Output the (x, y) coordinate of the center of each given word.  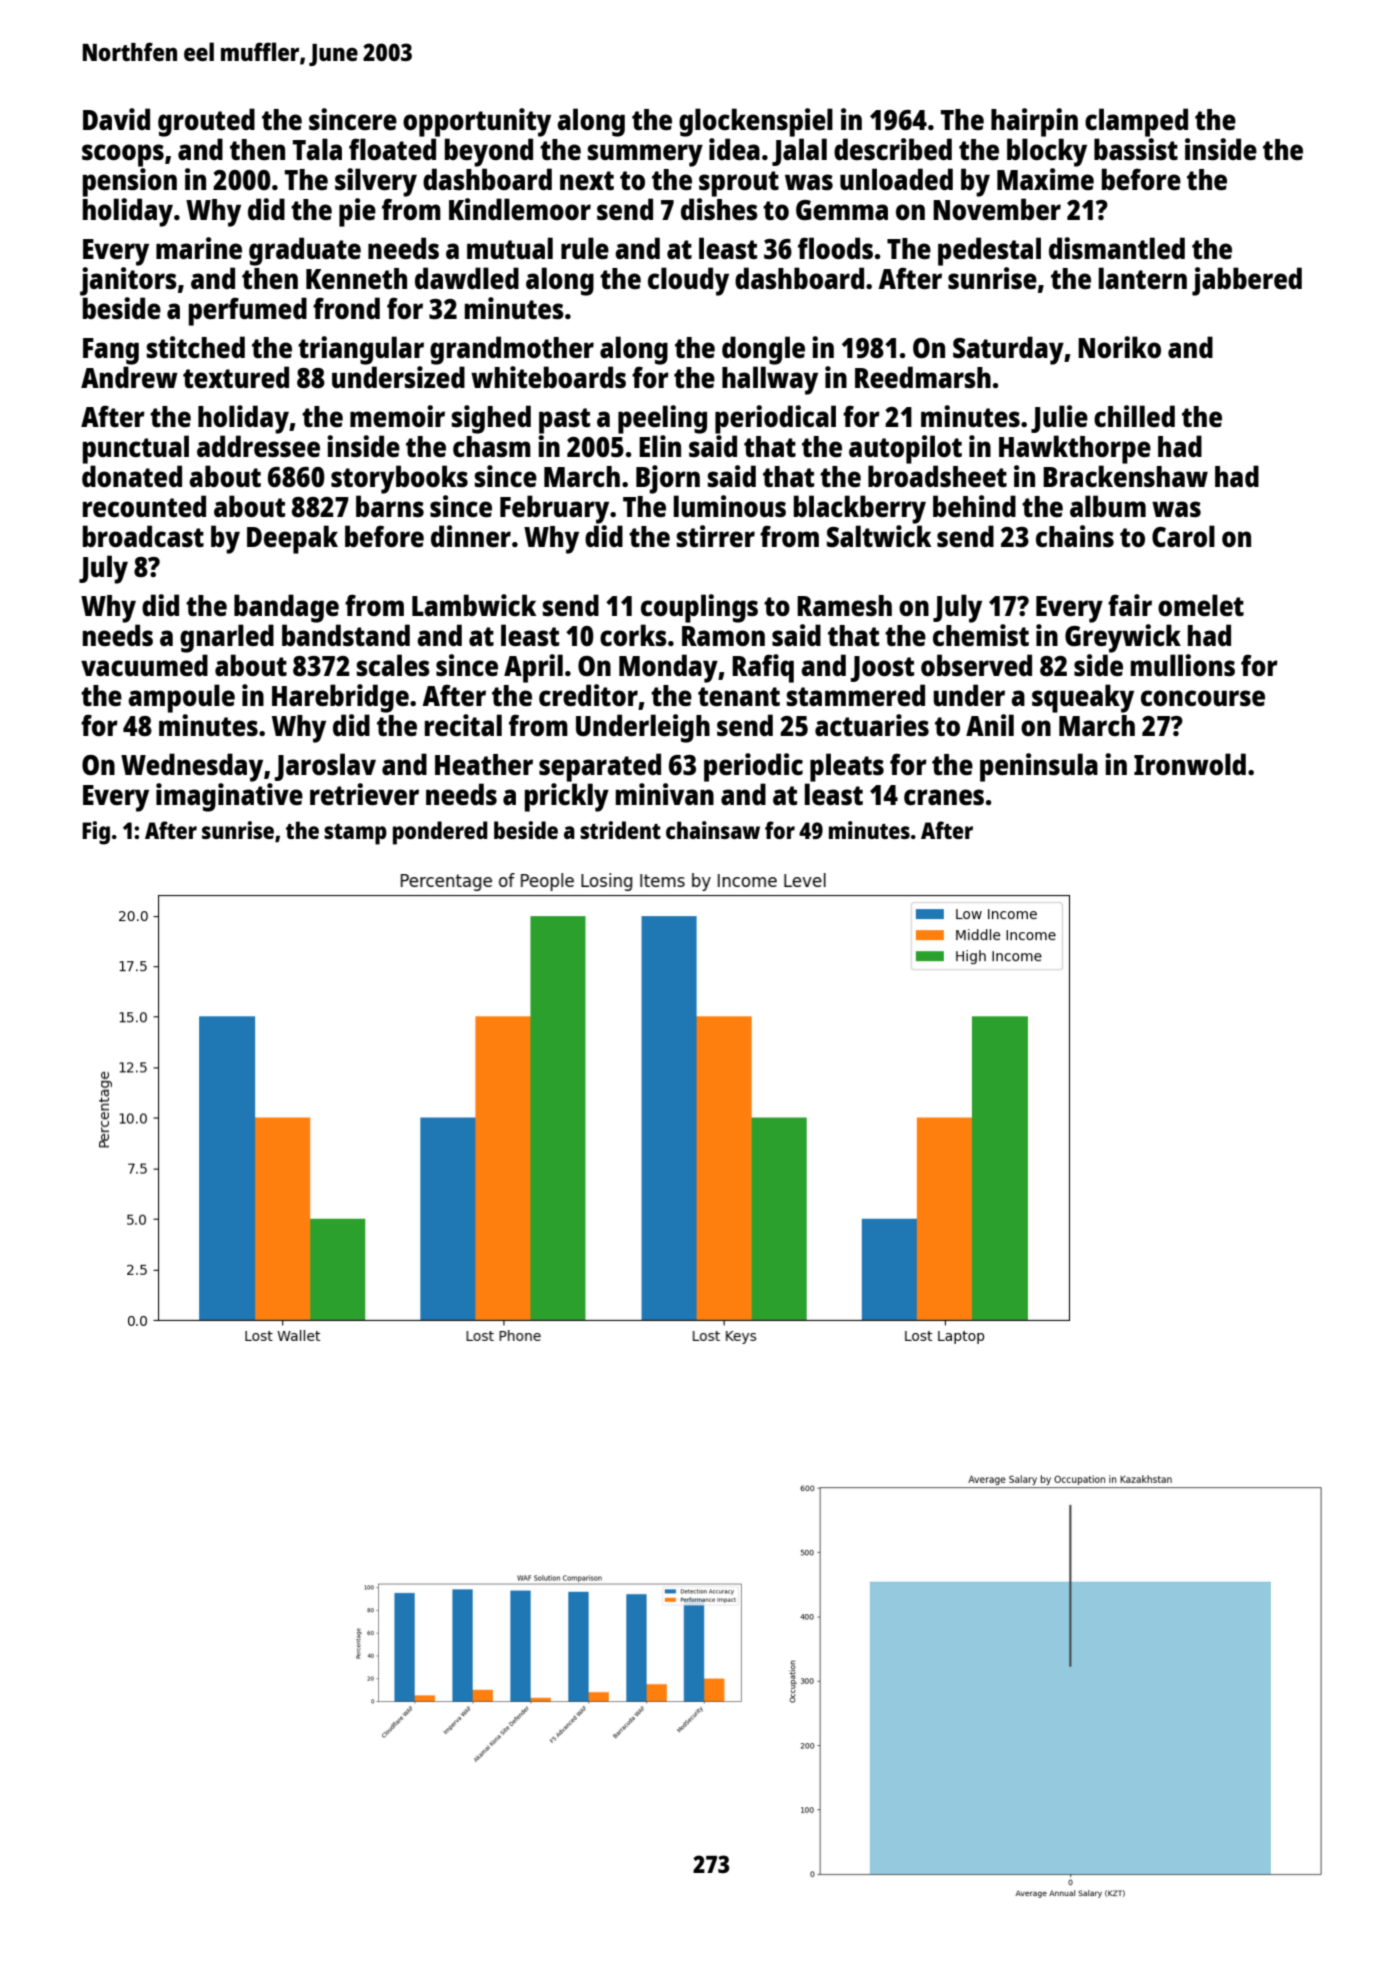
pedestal (989, 251)
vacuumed (144, 665)
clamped (1136, 122)
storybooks (399, 479)
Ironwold (1190, 764)
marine (199, 248)
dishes (719, 209)
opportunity (477, 122)
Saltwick (879, 536)
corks (633, 635)
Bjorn (668, 479)
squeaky (1083, 698)
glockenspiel (756, 122)
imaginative (229, 797)
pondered (440, 833)
